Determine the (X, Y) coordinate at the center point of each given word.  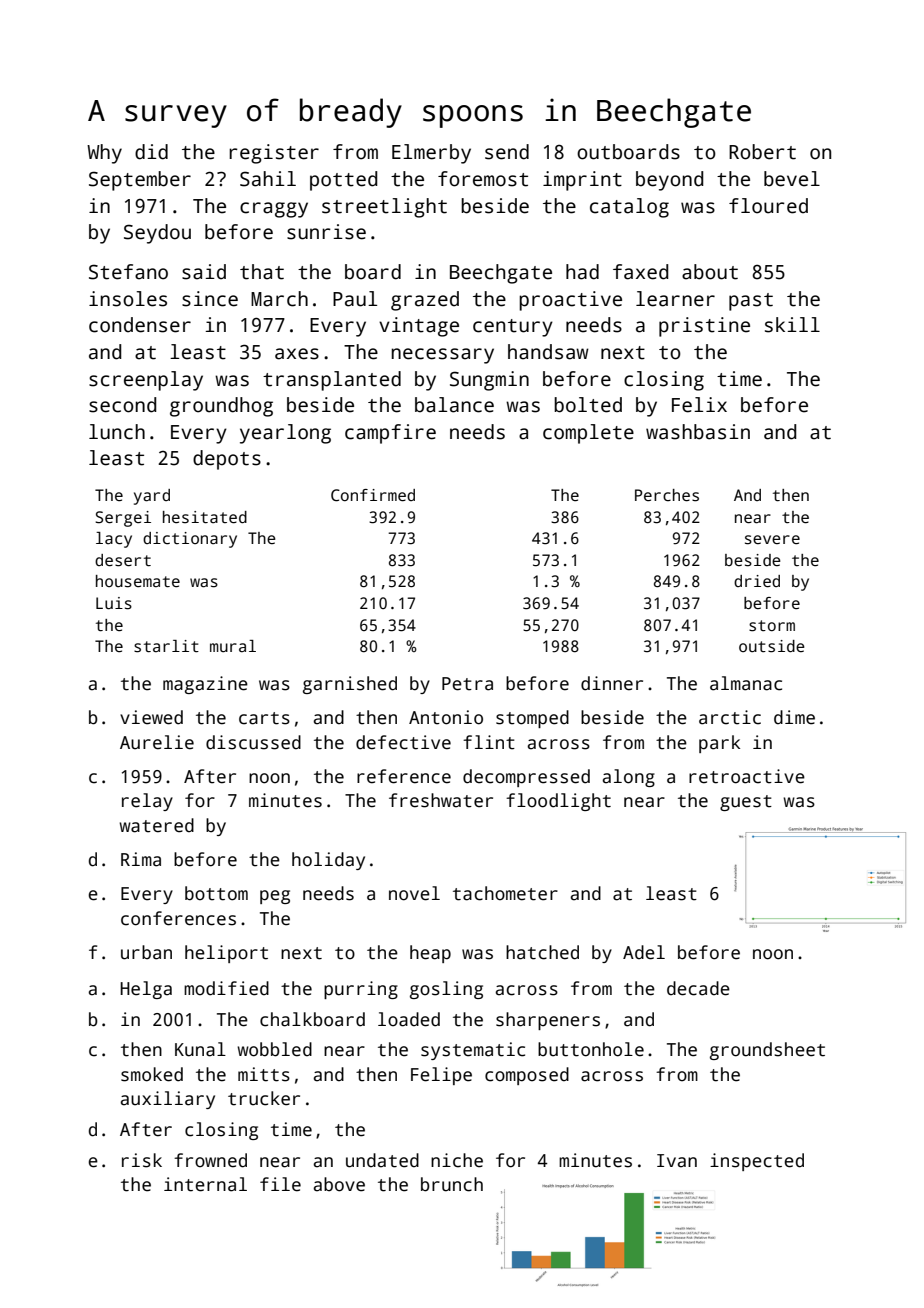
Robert (762, 152)
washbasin (698, 432)
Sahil (268, 179)
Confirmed (373, 495)
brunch (452, 1184)
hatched (542, 952)
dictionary (190, 540)
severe (772, 540)
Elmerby (431, 154)
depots (227, 460)
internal (205, 1184)
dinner (612, 683)
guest (746, 803)
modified (226, 988)
